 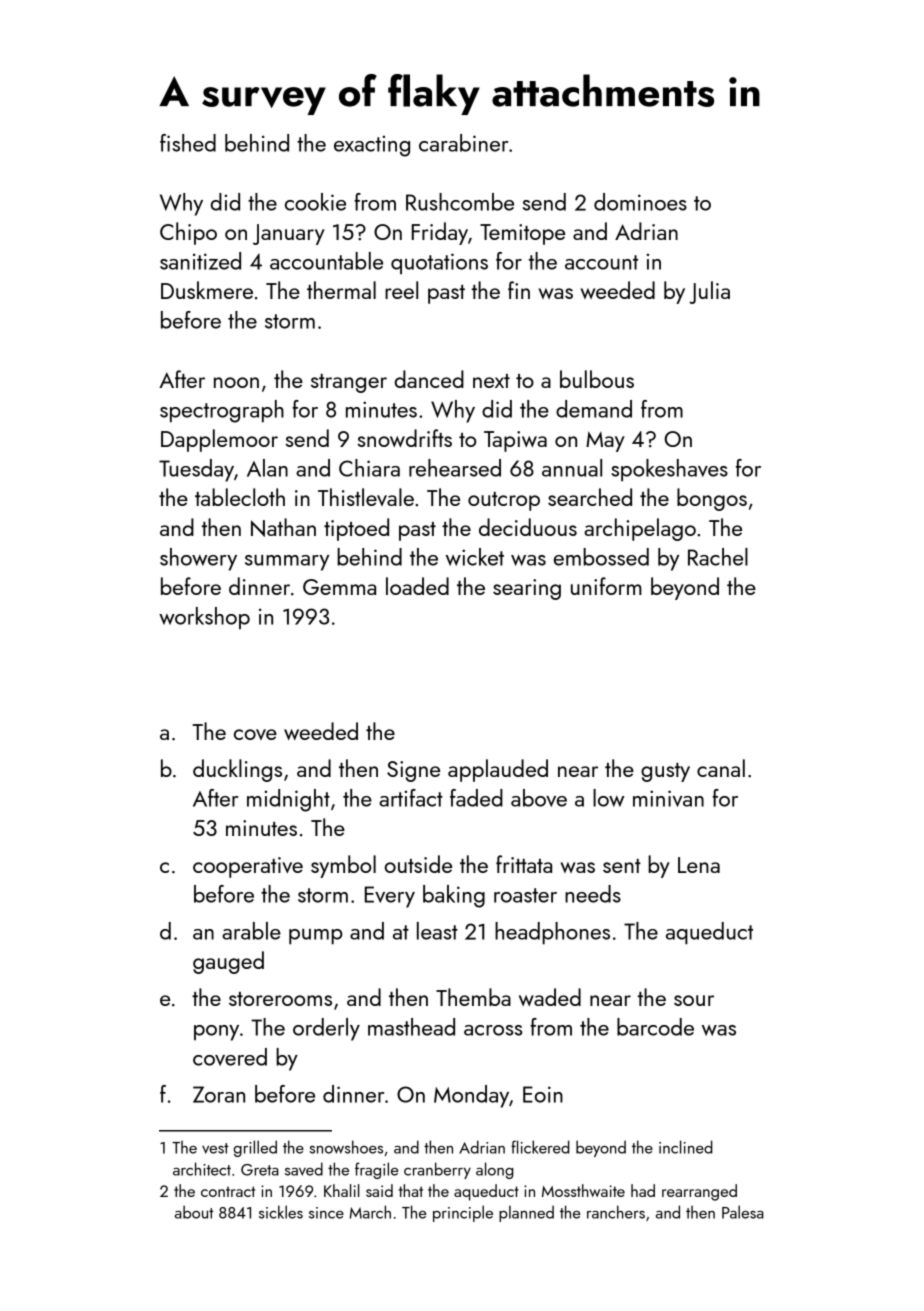 I want to click on canal, so click(x=721, y=768).
